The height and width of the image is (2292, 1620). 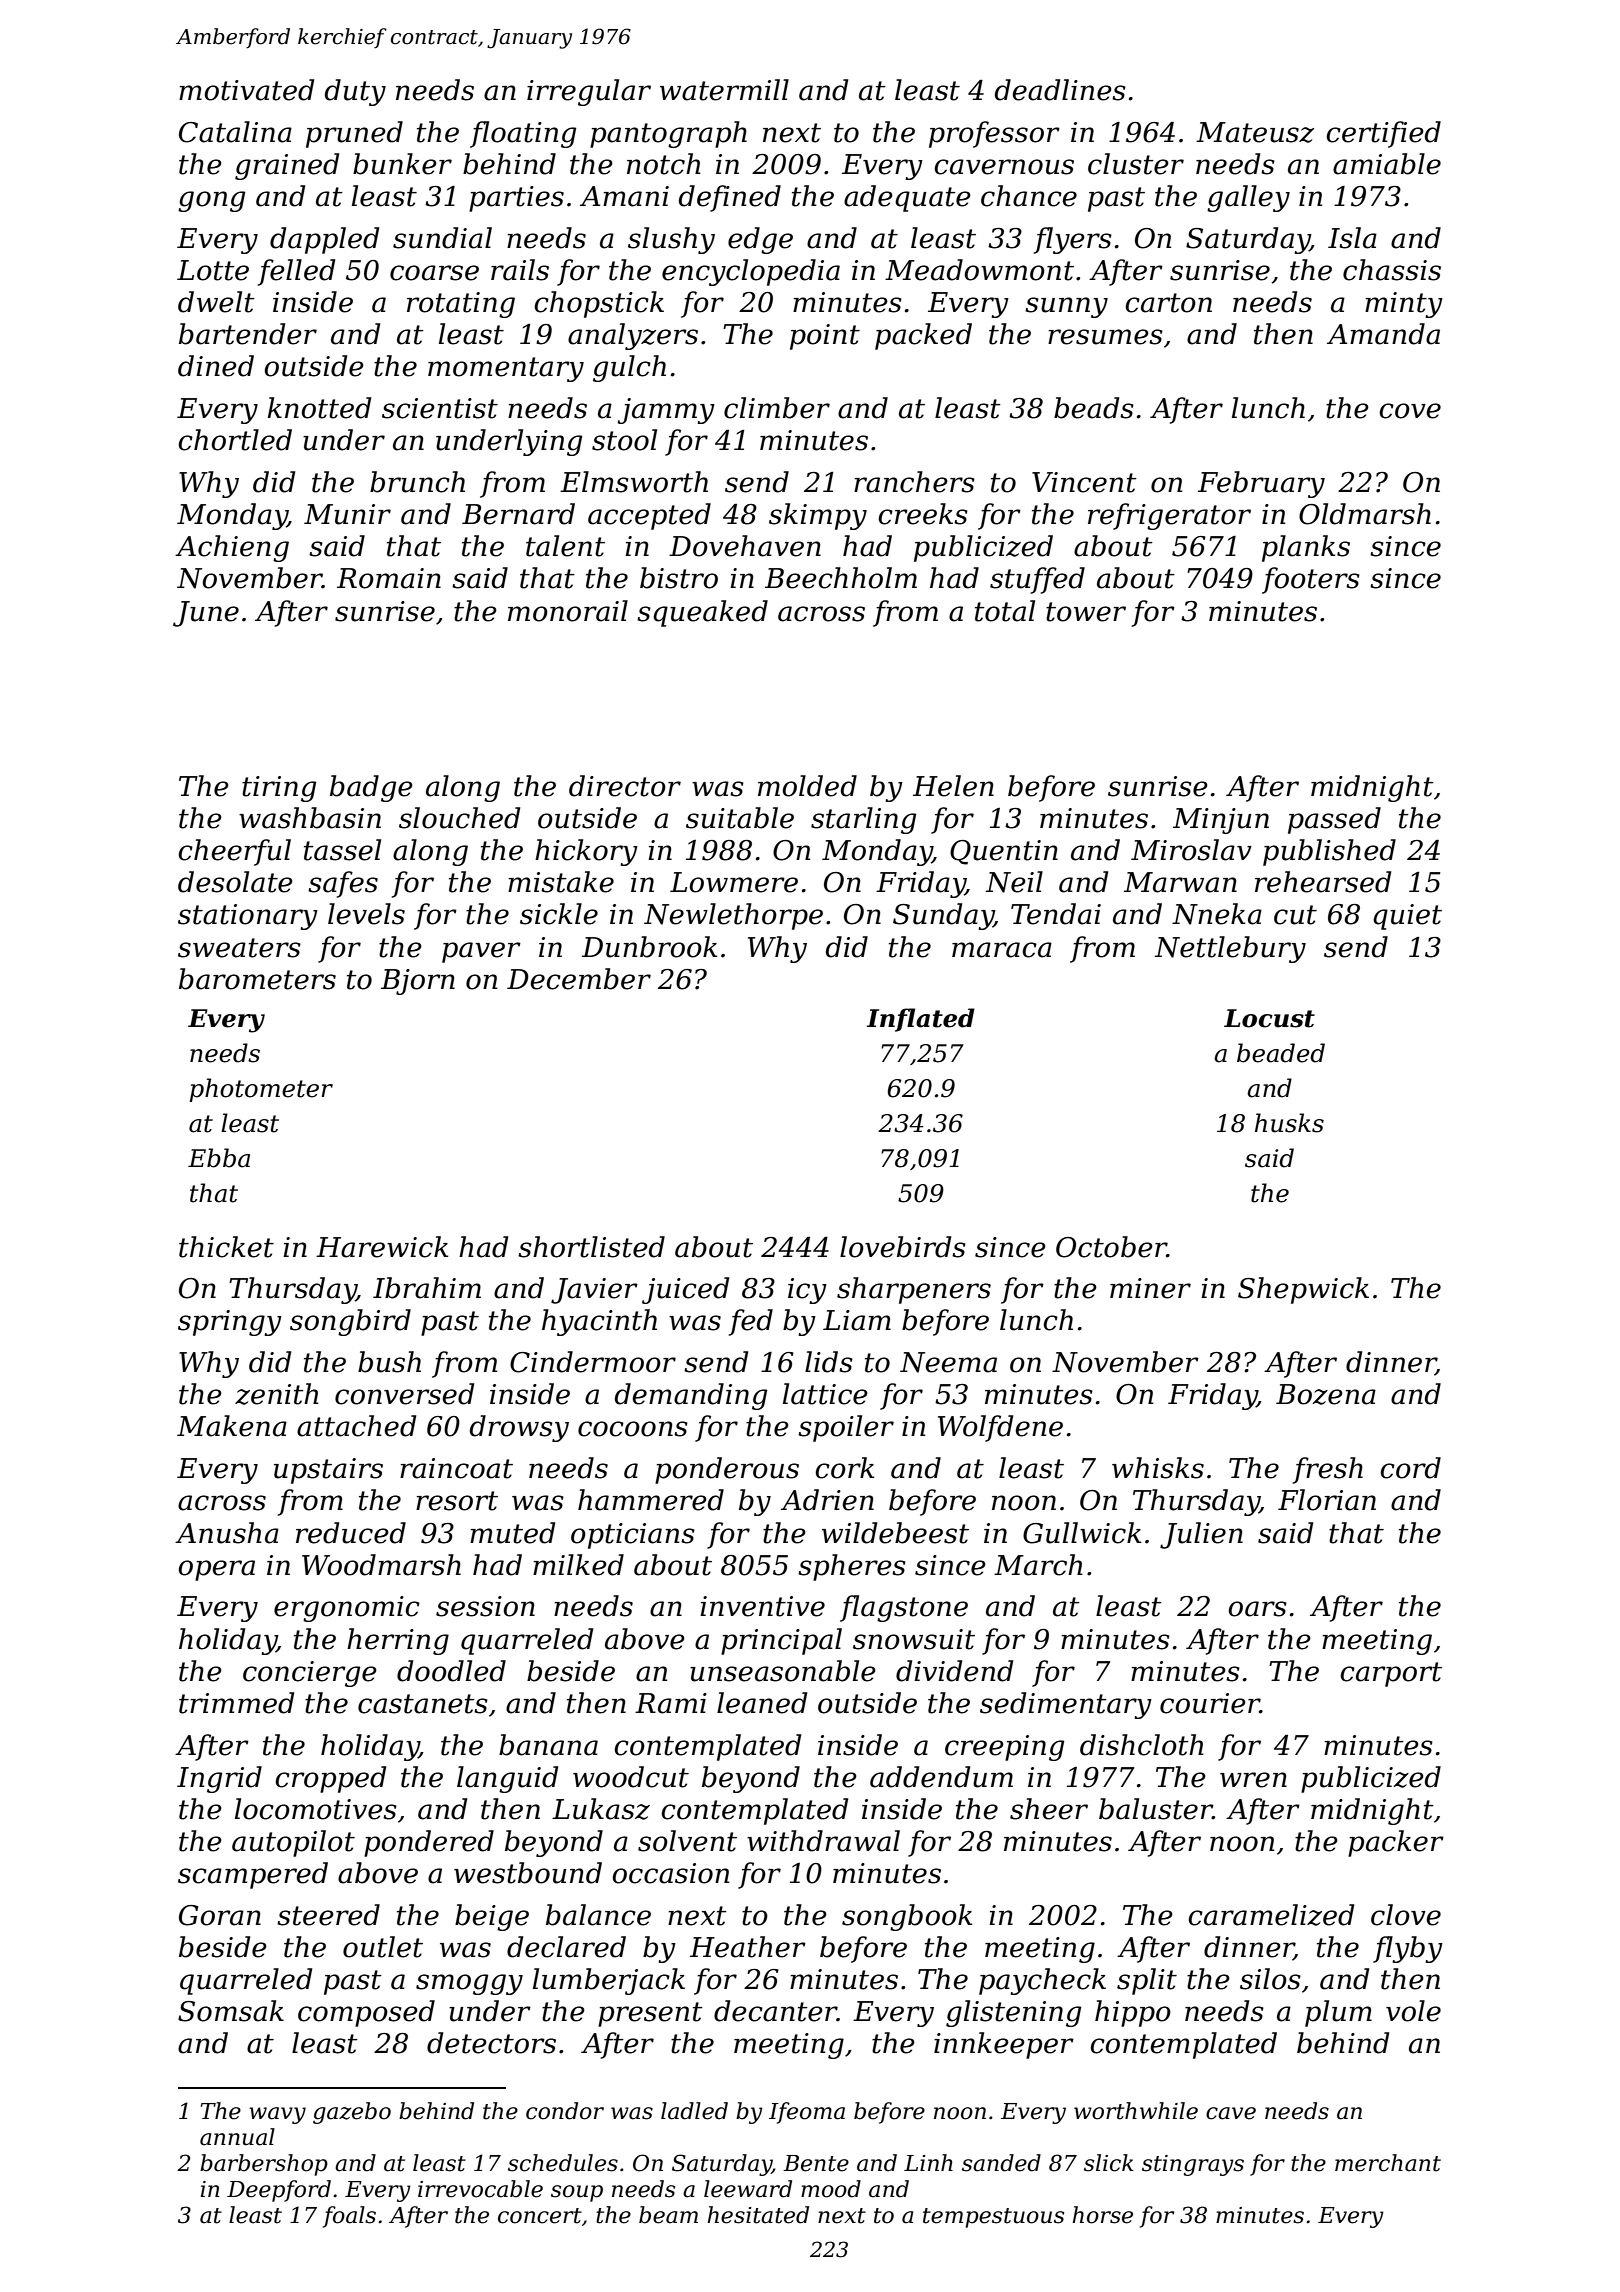 I want to click on Wolfdene, so click(x=1000, y=1428).
